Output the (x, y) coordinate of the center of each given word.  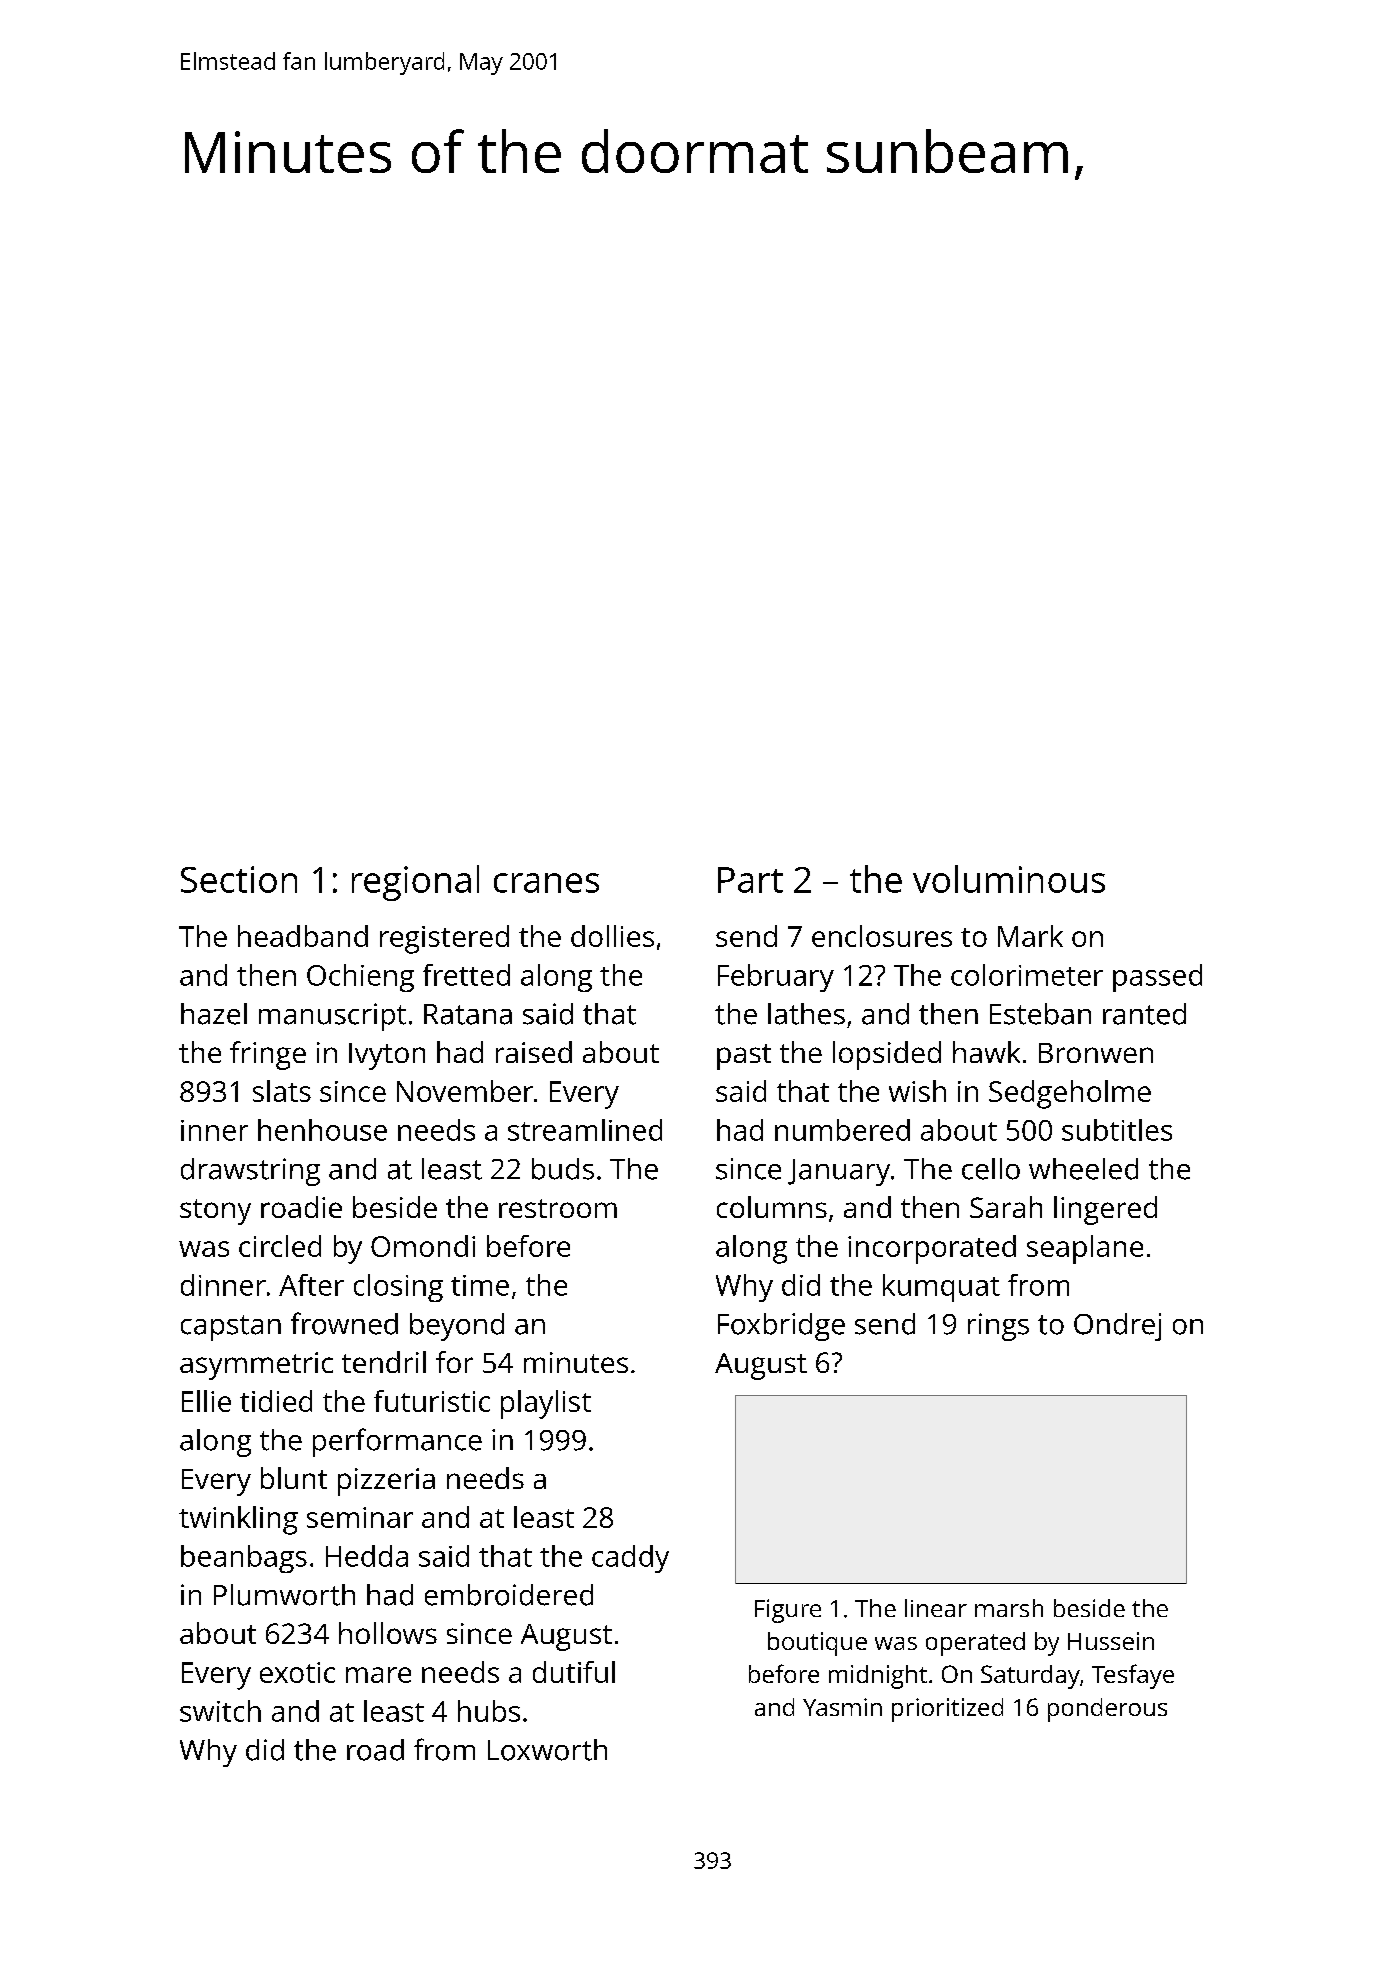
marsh (1009, 1608)
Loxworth (547, 1750)
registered (444, 939)
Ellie (206, 1401)
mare (378, 1675)
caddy (630, 1559)
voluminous (1009, 879)
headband (303, 936)
